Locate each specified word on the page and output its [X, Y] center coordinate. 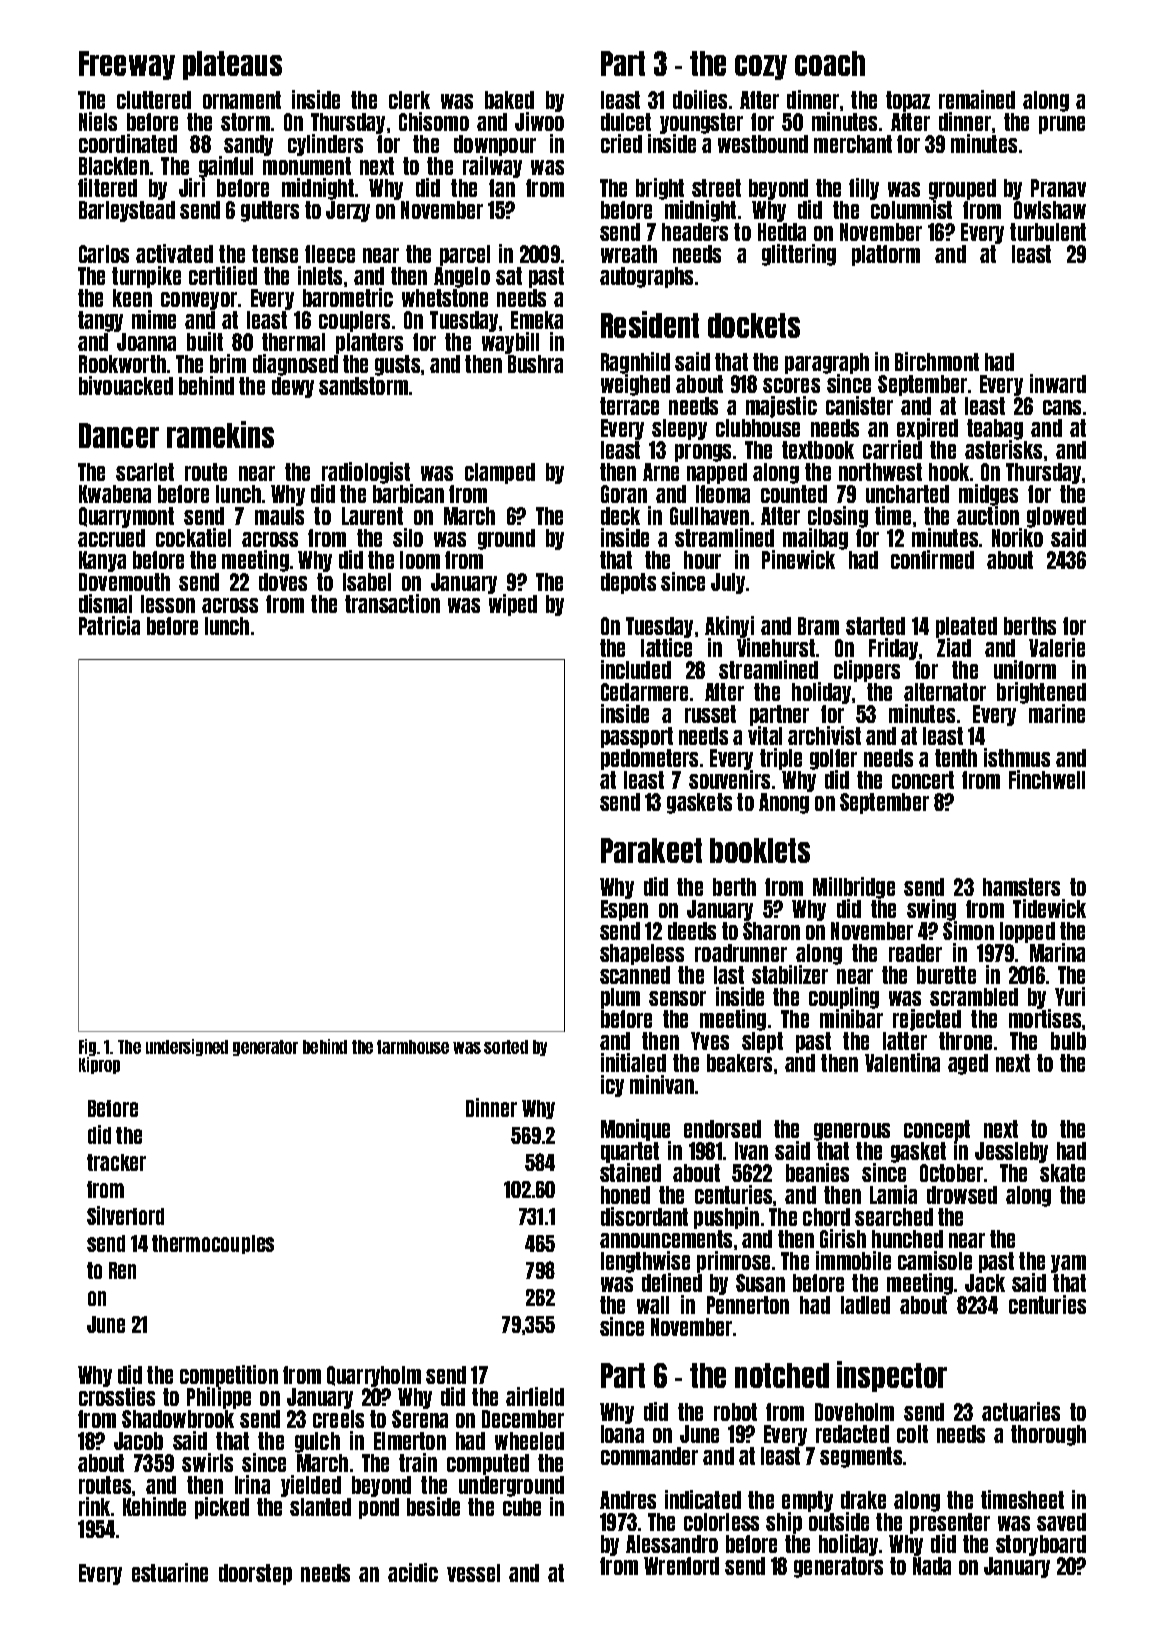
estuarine [170, 1572]
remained [977, 99]
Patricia [109, 625]
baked [509, 100]
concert [923, 780]
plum [620, 998]
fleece [330, 254]
